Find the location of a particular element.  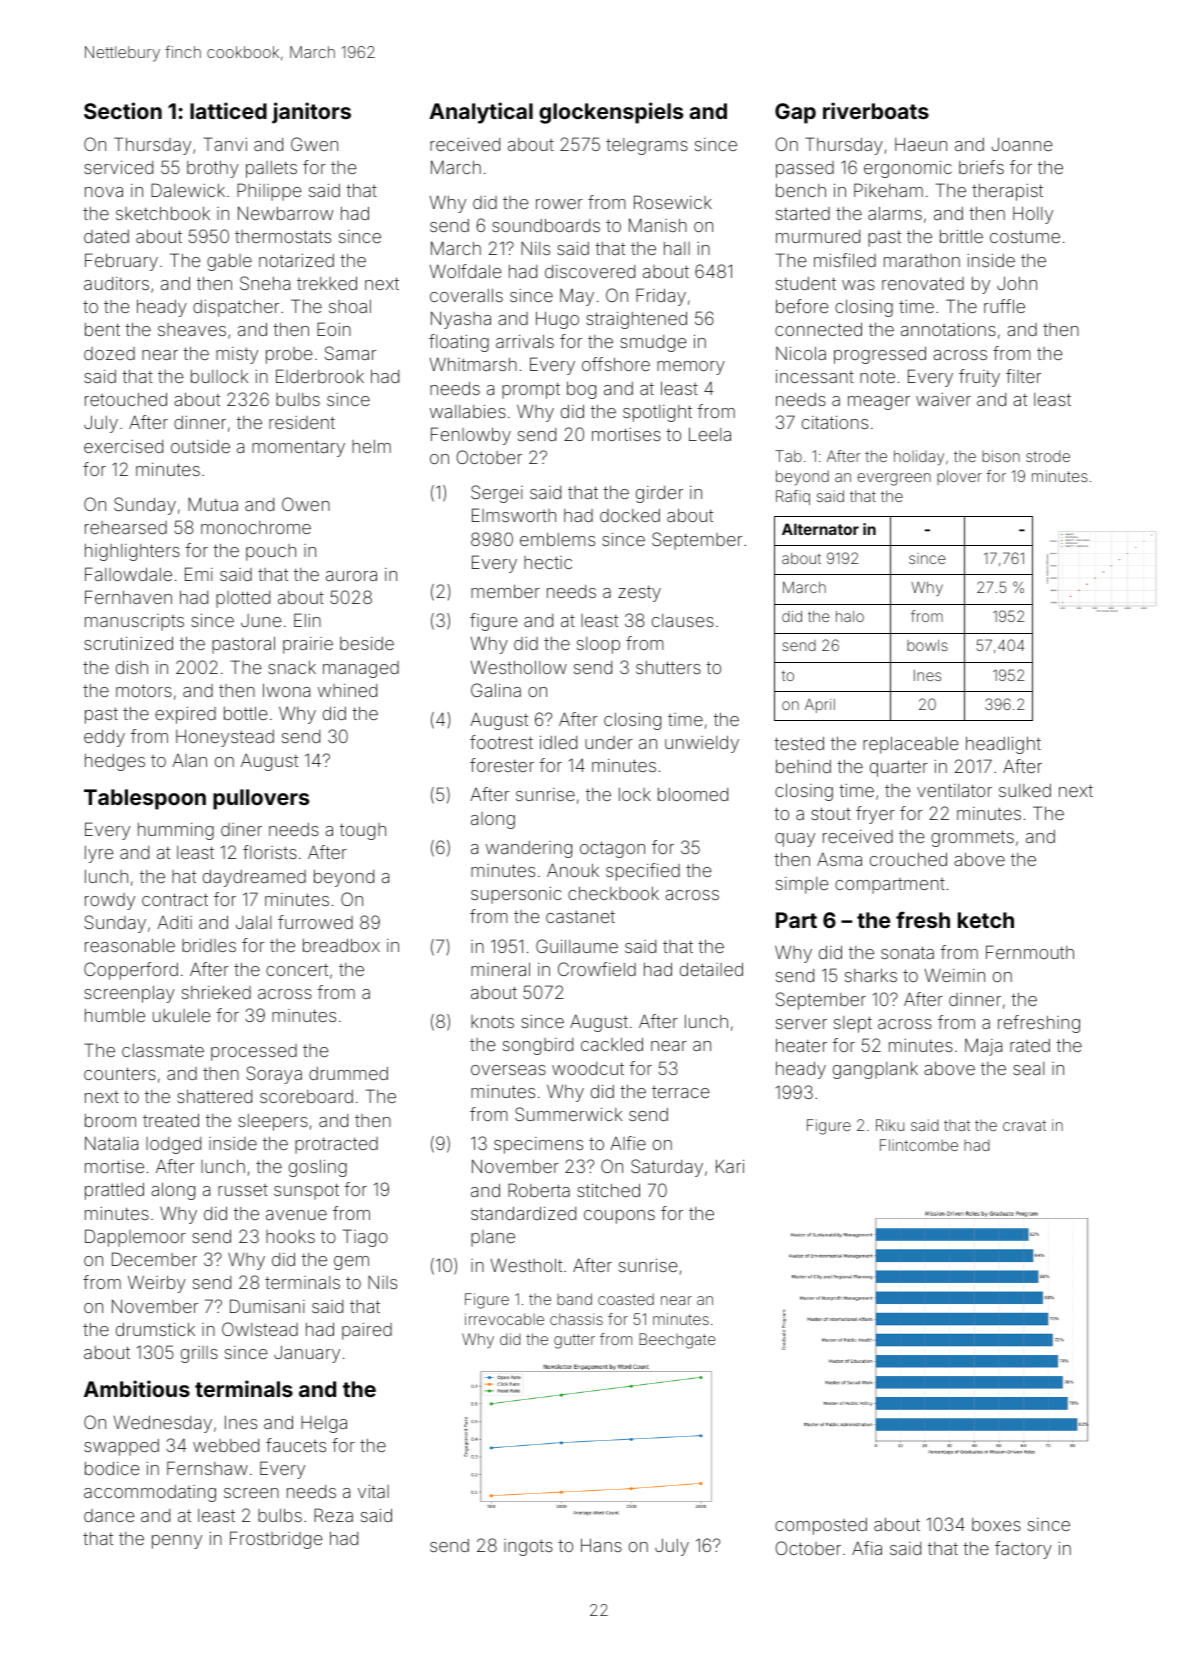

telegrams is located at coordinates (647, 146).
